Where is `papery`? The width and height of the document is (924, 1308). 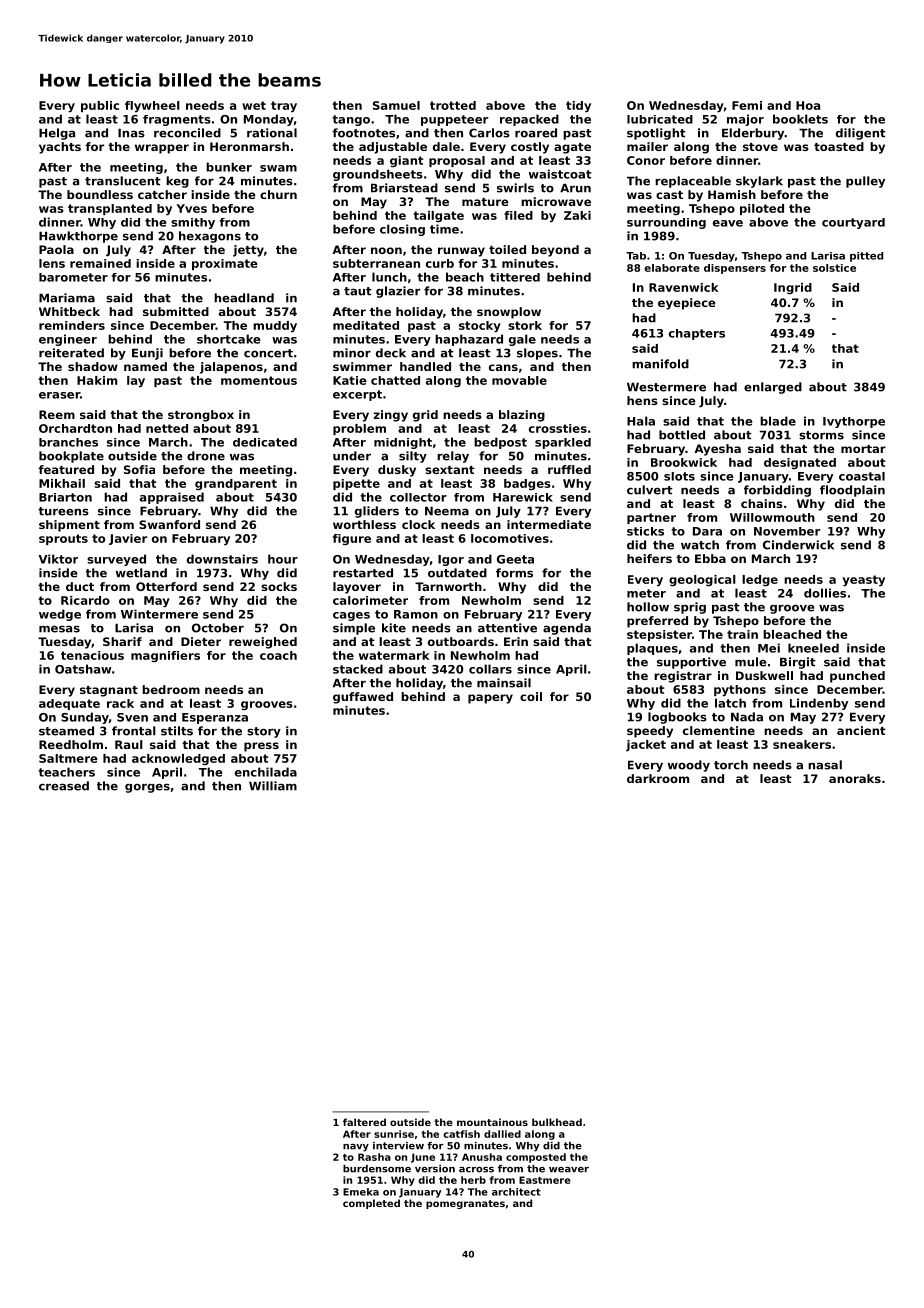
papery is located at coordinates (490, 699).
